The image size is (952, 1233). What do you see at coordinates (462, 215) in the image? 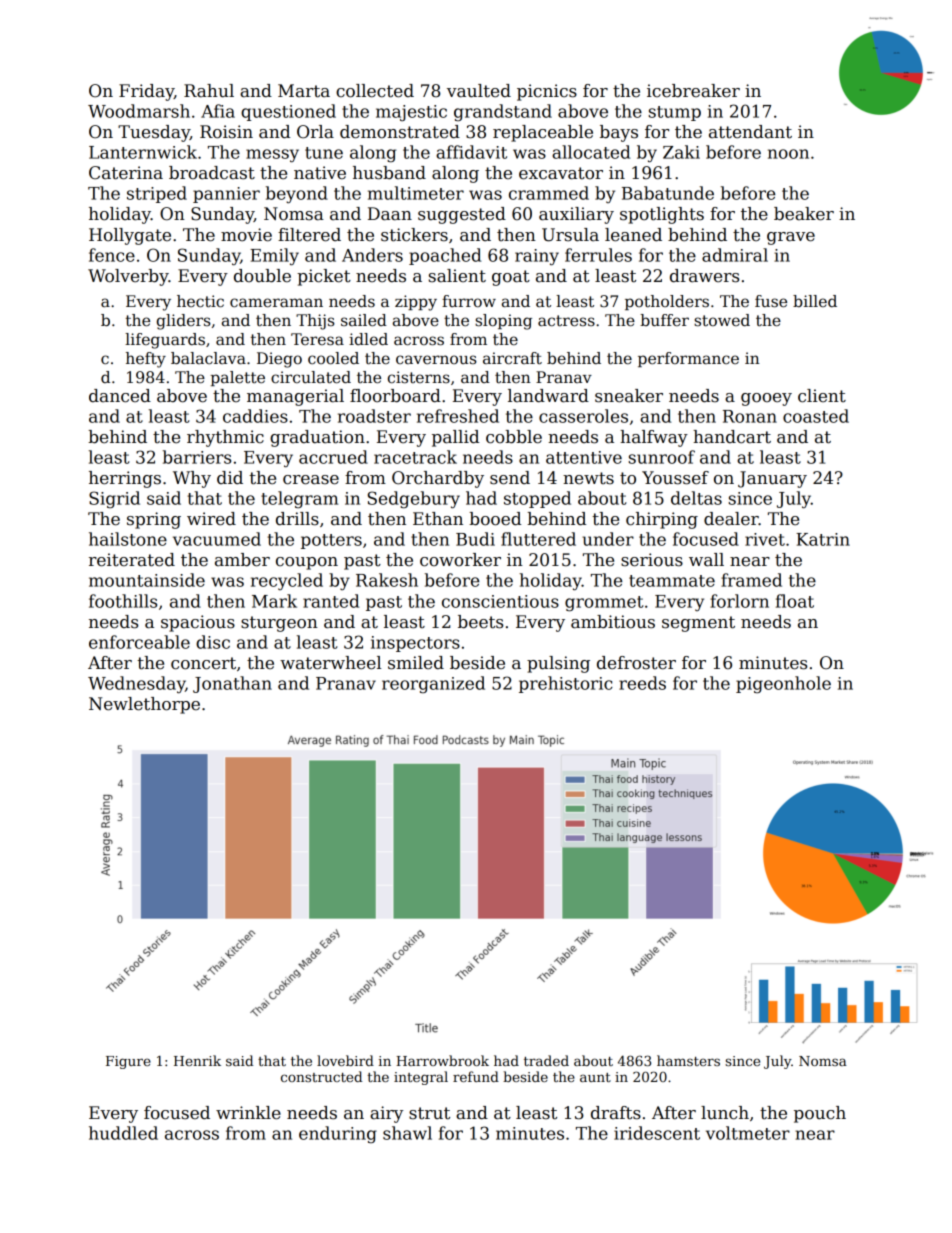
I see `suggested` at bounding box center [462, 215].
